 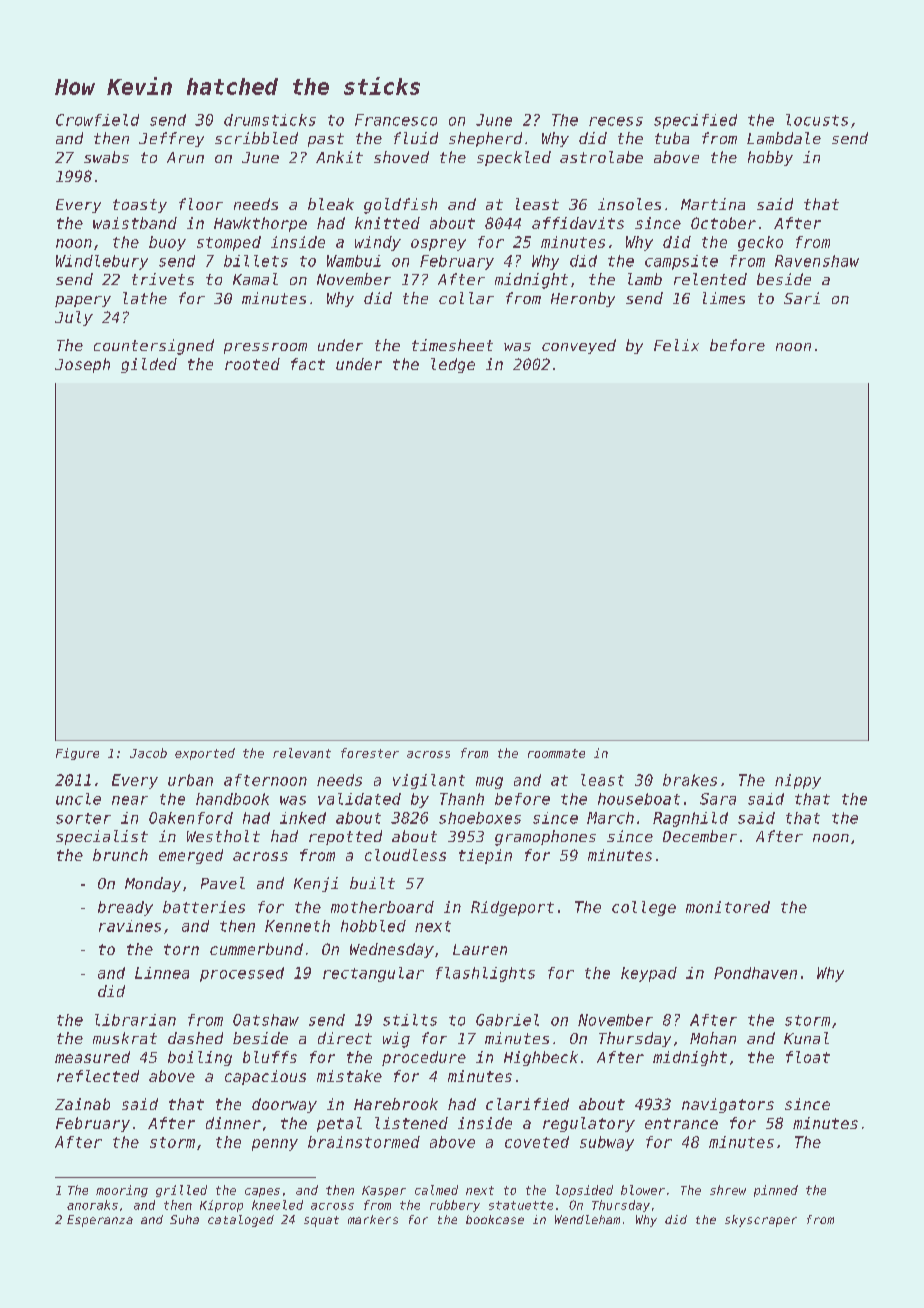 I want to click on roommate, so click(x=556, y=753).
